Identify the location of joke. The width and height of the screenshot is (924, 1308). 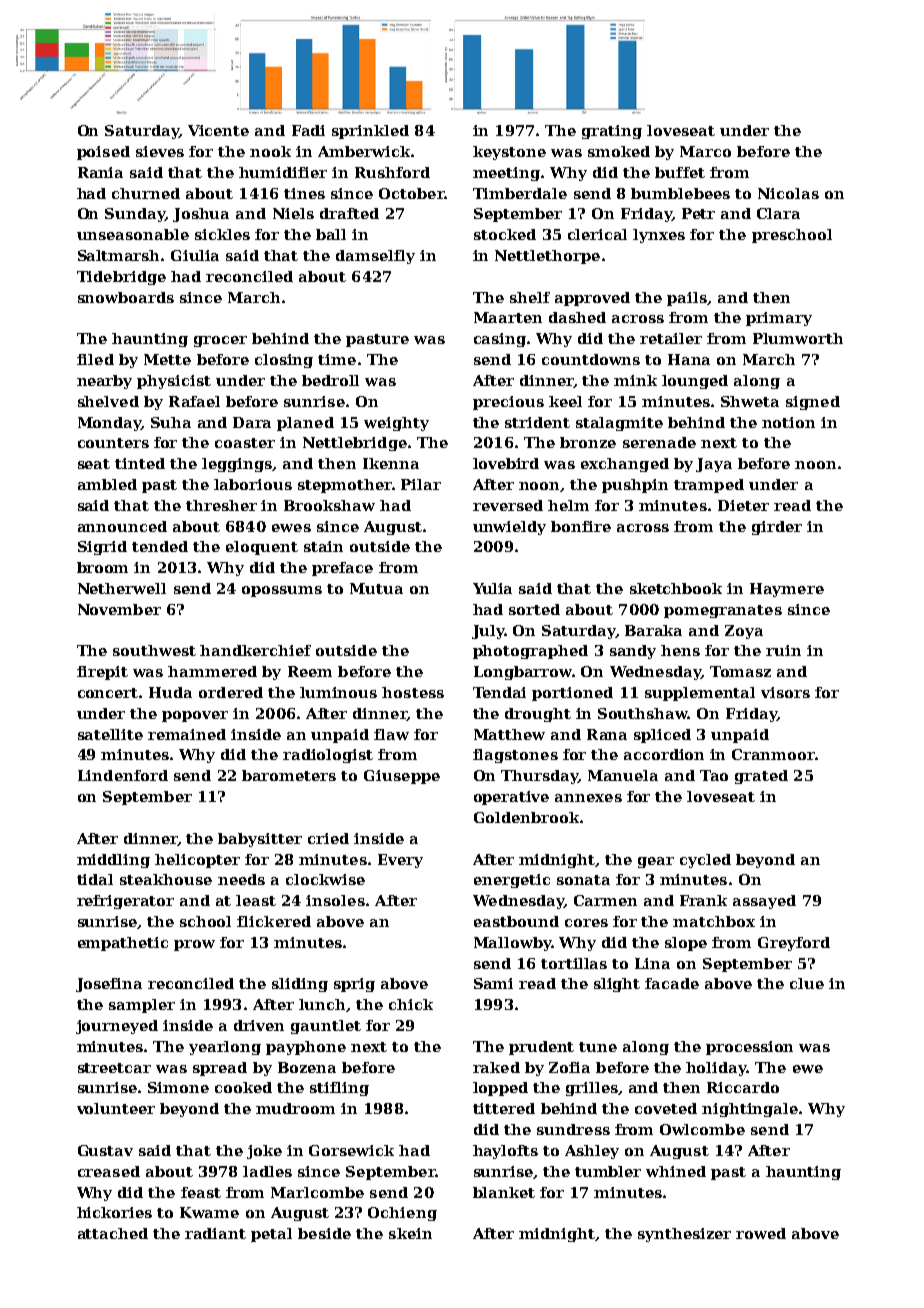
(264, 1152).
